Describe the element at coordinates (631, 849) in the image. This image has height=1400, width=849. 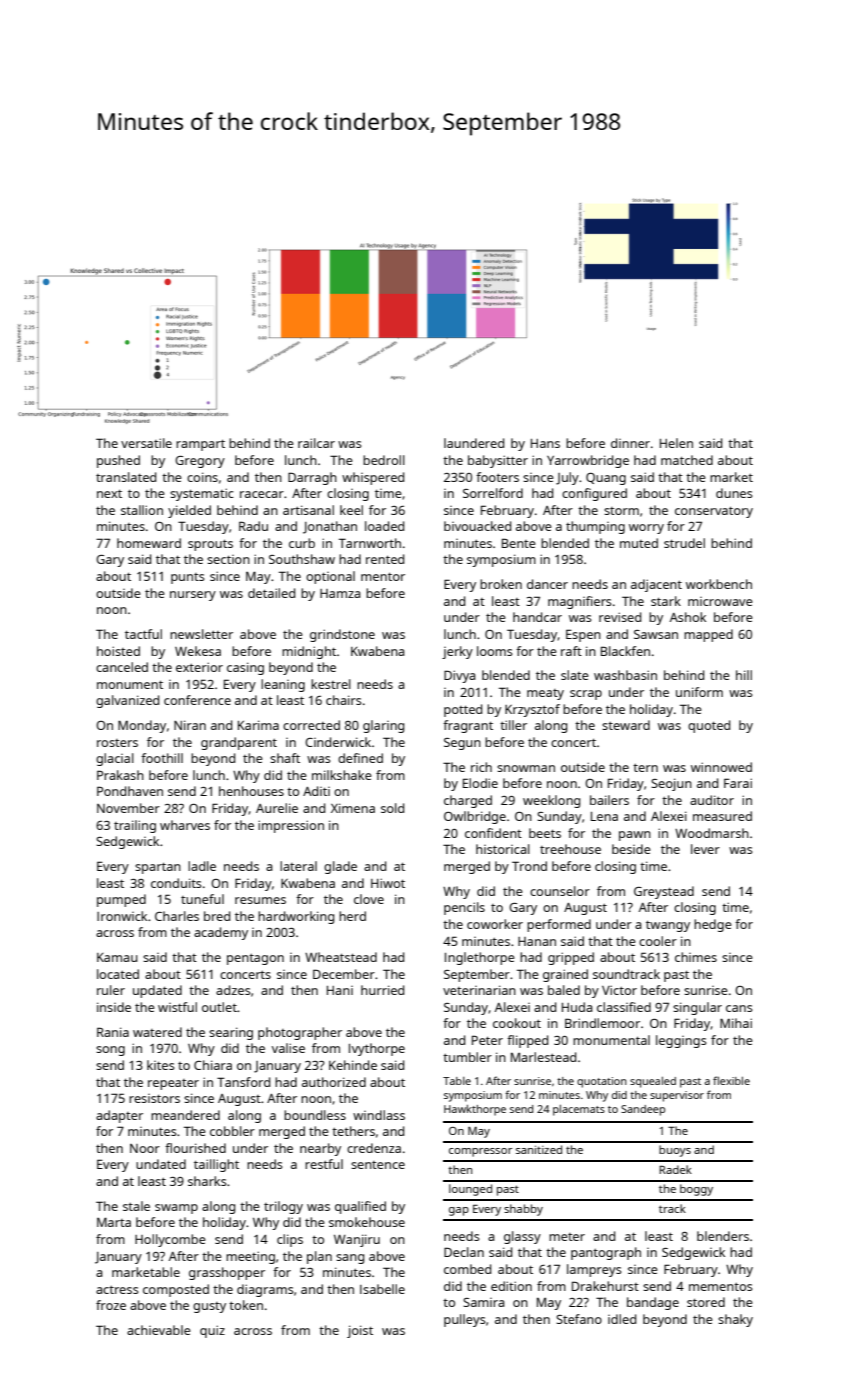
I see `beside` at that location.
